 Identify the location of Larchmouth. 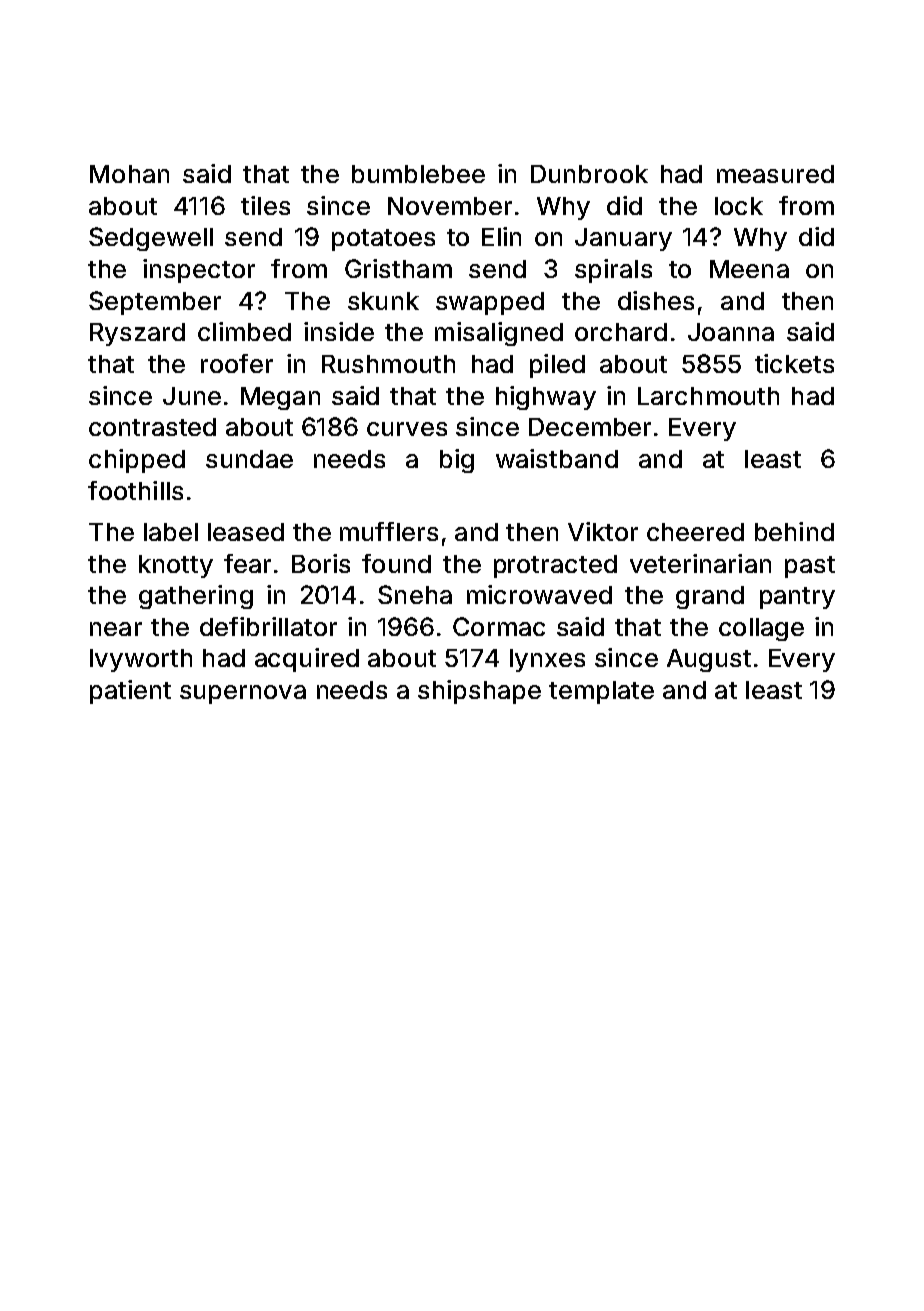
(708, 396).
